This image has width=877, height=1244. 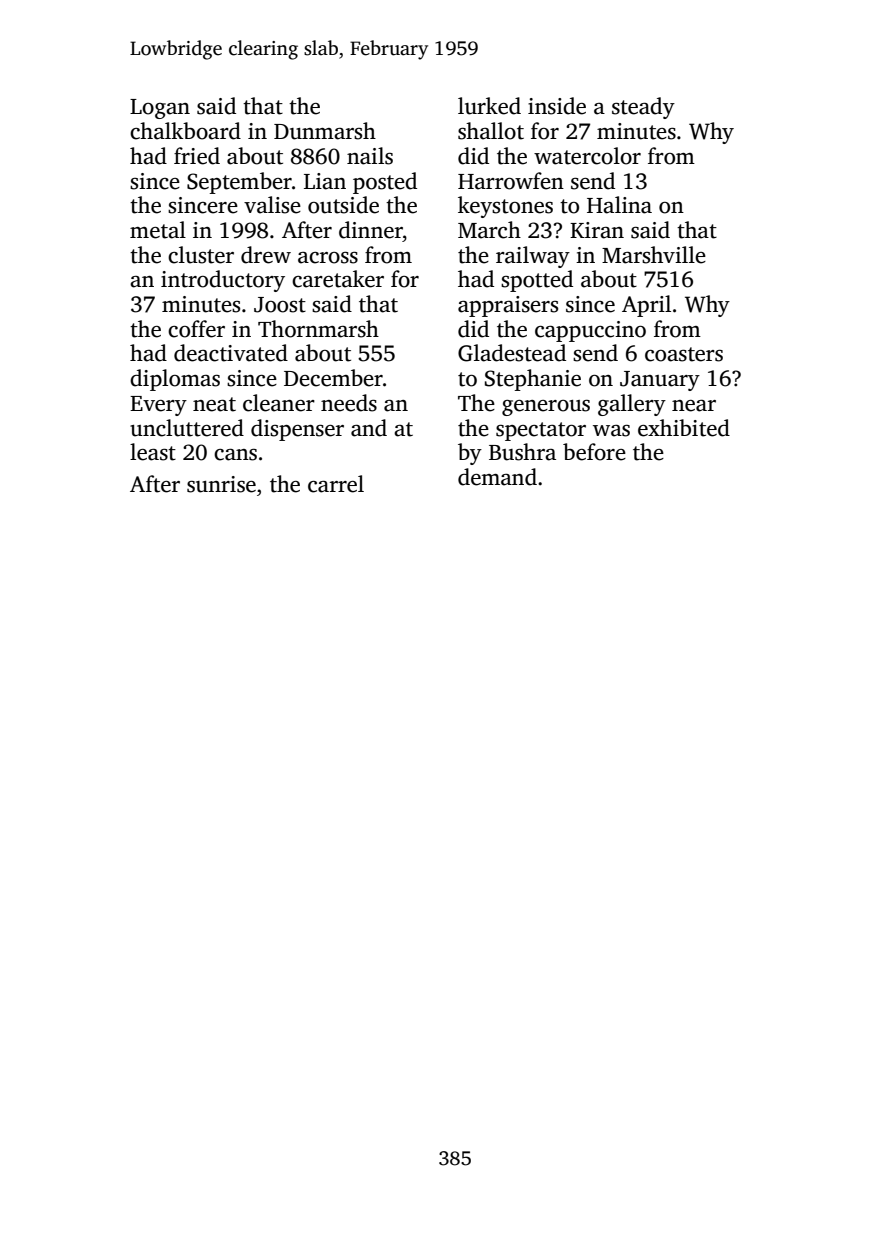 I want to click on September, so click(x=239, y=183).
